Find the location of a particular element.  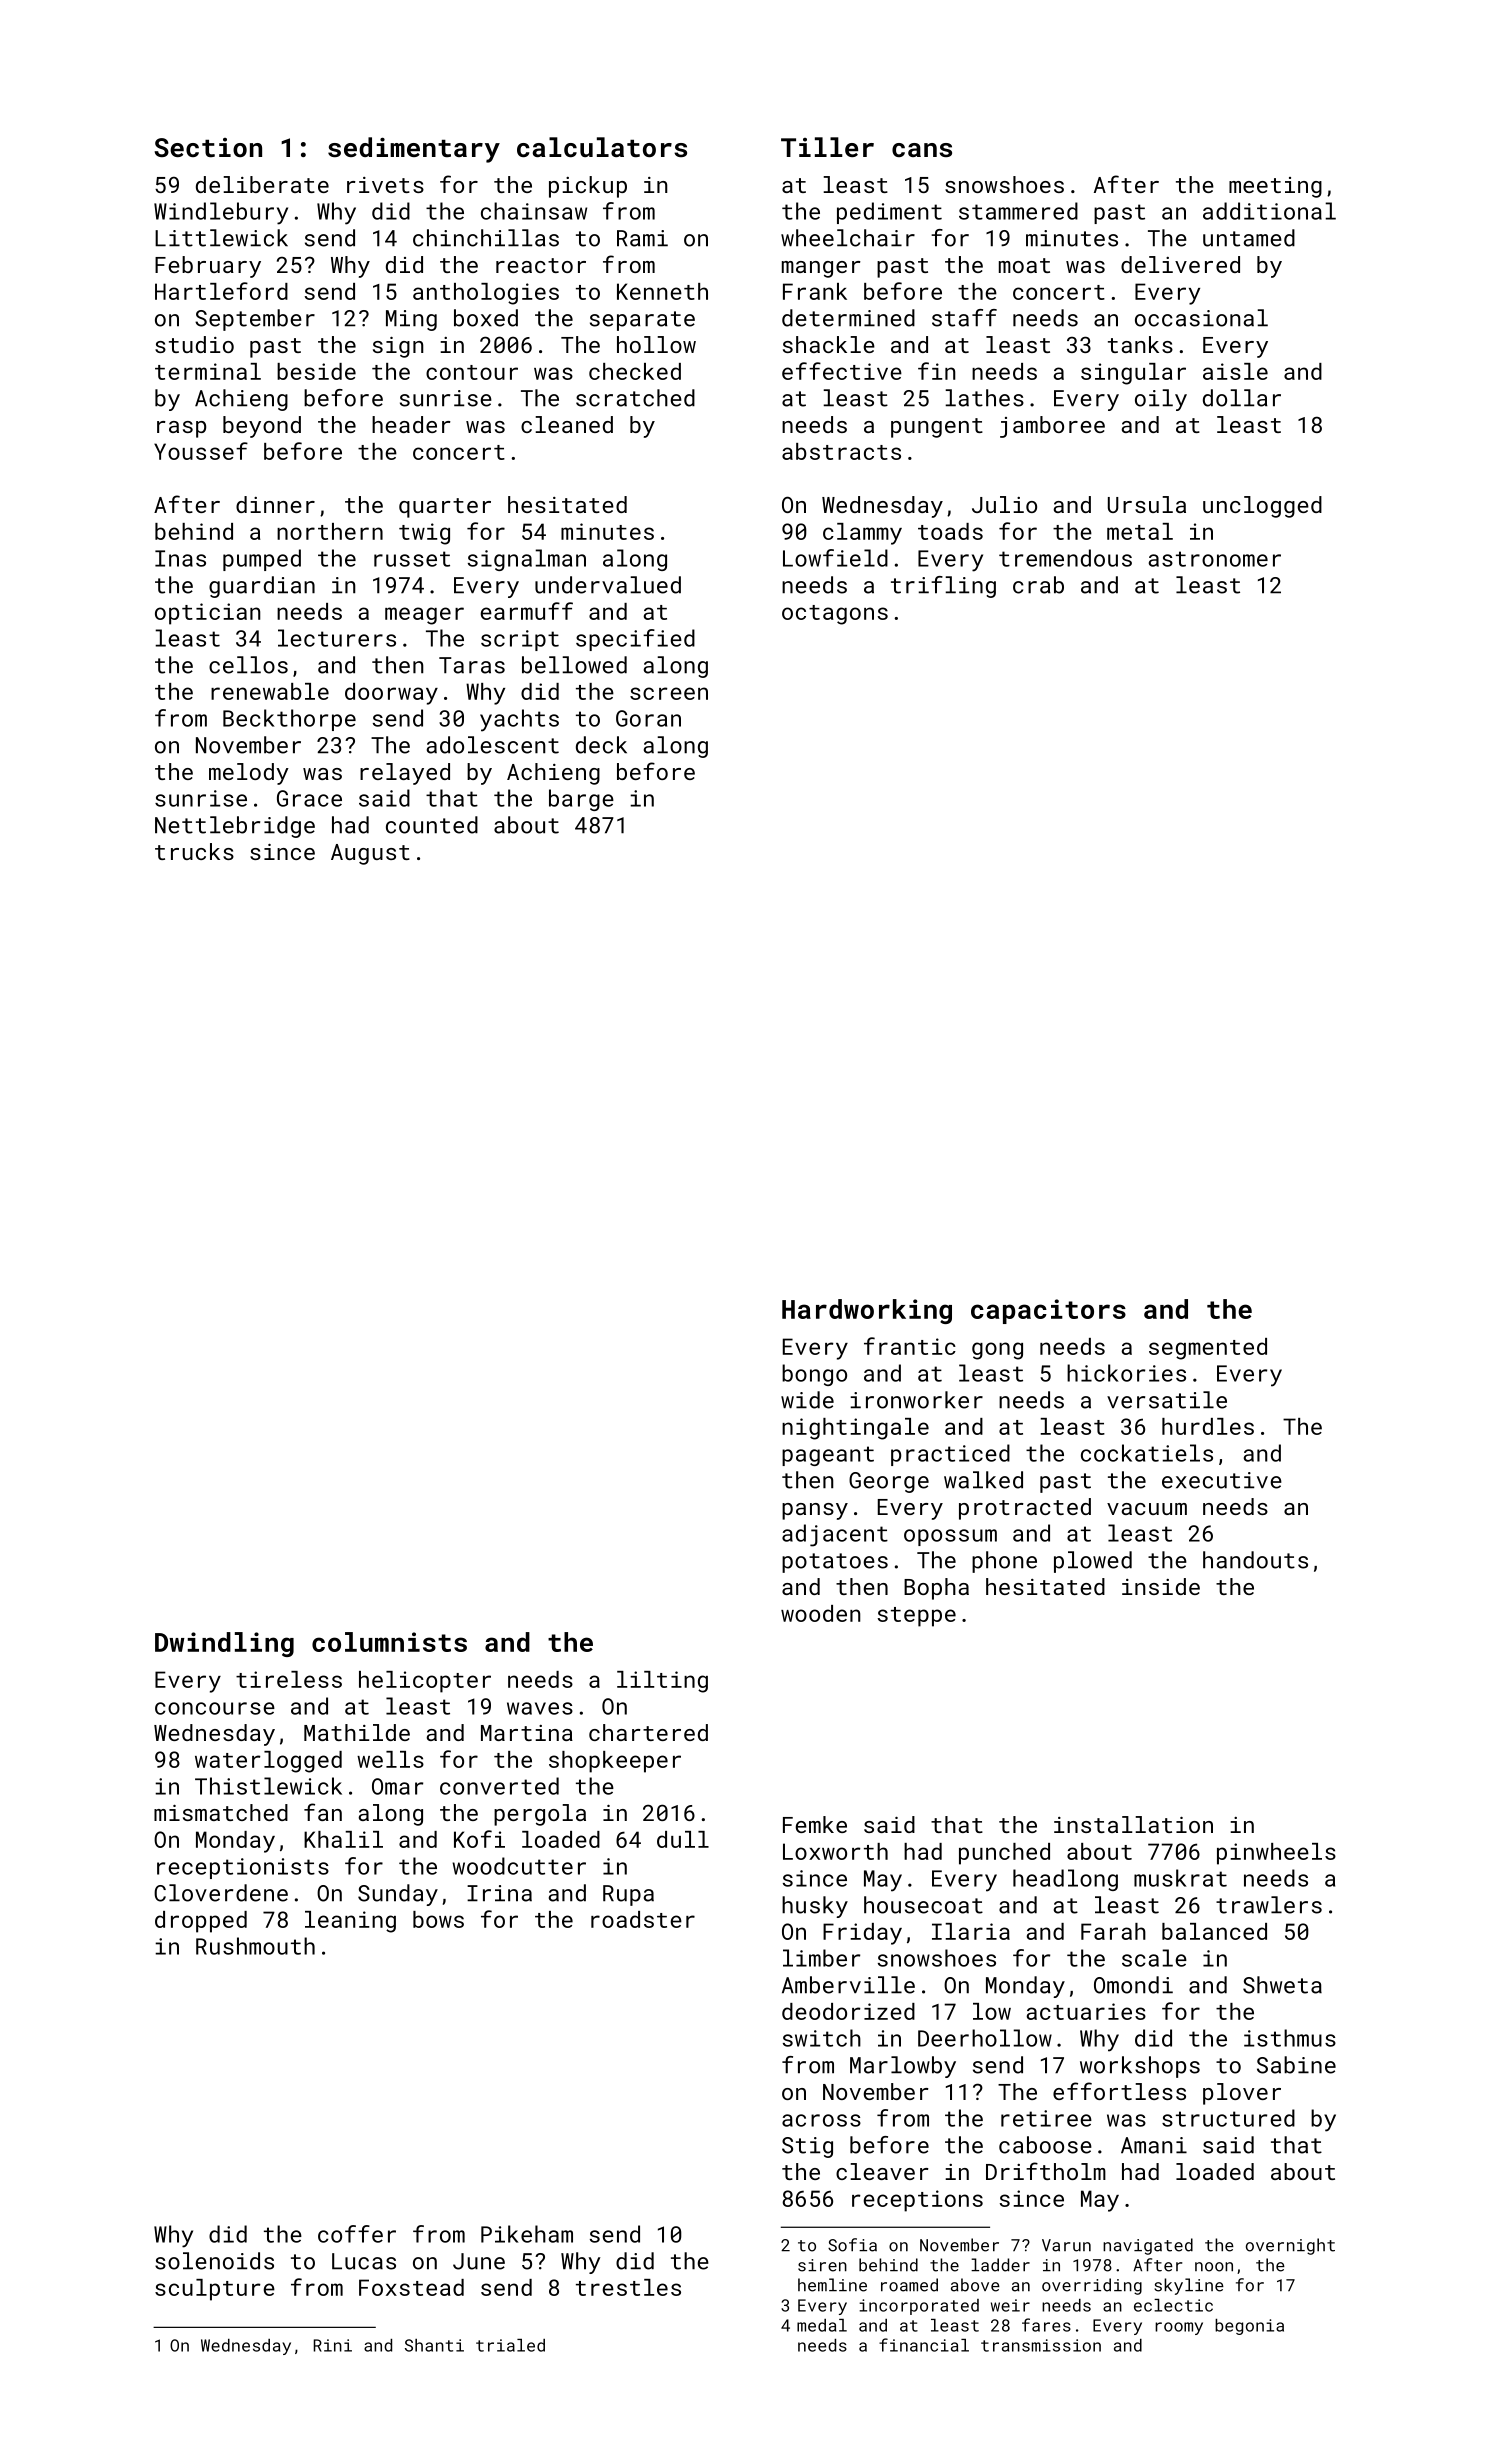

roadster is located at coordinates (643, 1919).
